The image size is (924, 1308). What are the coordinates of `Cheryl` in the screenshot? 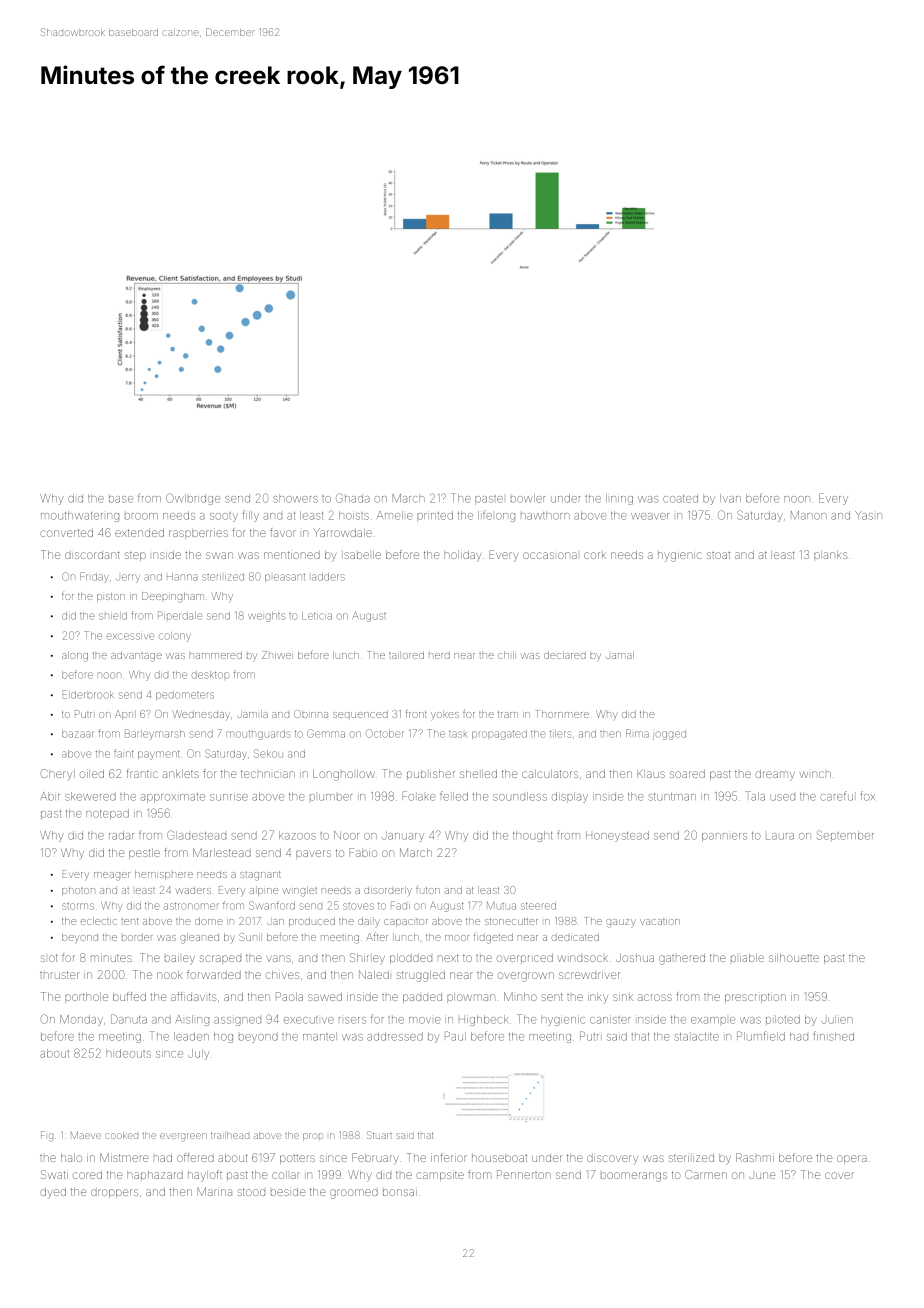 It's located at (58, 775).
